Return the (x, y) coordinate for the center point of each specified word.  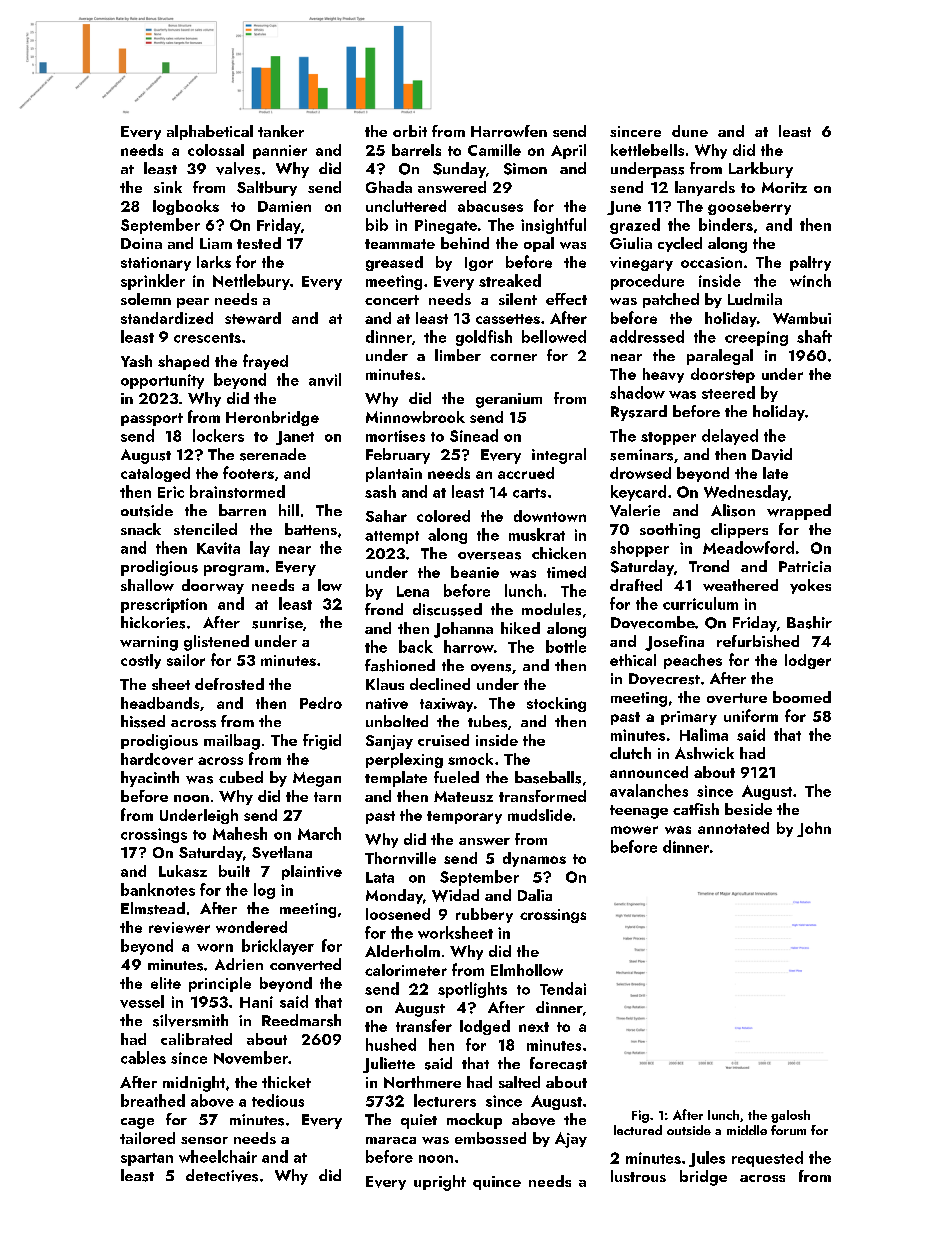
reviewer (179, 927)
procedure (647, 282)
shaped (183, 362)
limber (458, 355)
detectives (222, 1175)
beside (748, 809)
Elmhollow (527, 970)
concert (392, 300)
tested (259, 243)
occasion (711, 262)
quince (497, 1183)
